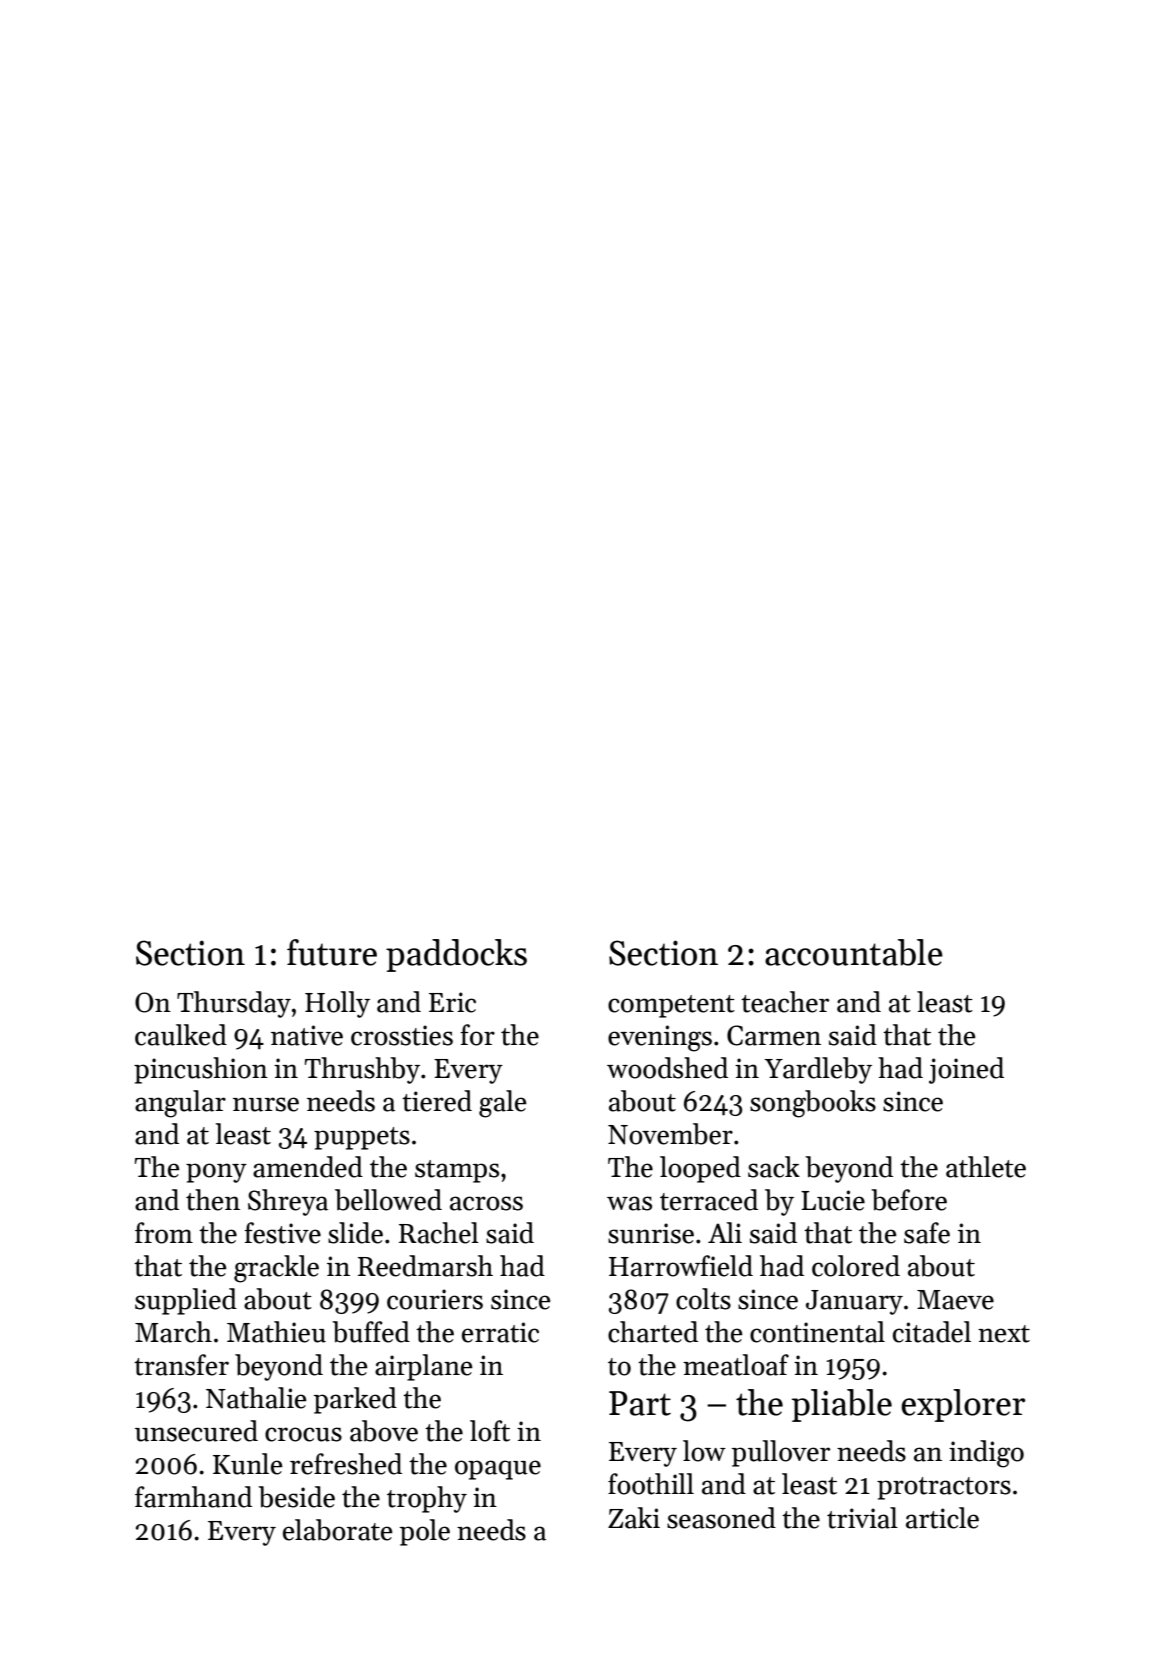  What do you see at coordinates (490, 1431) in the image?
I see `loft` at bounding box center [490, 1431].
